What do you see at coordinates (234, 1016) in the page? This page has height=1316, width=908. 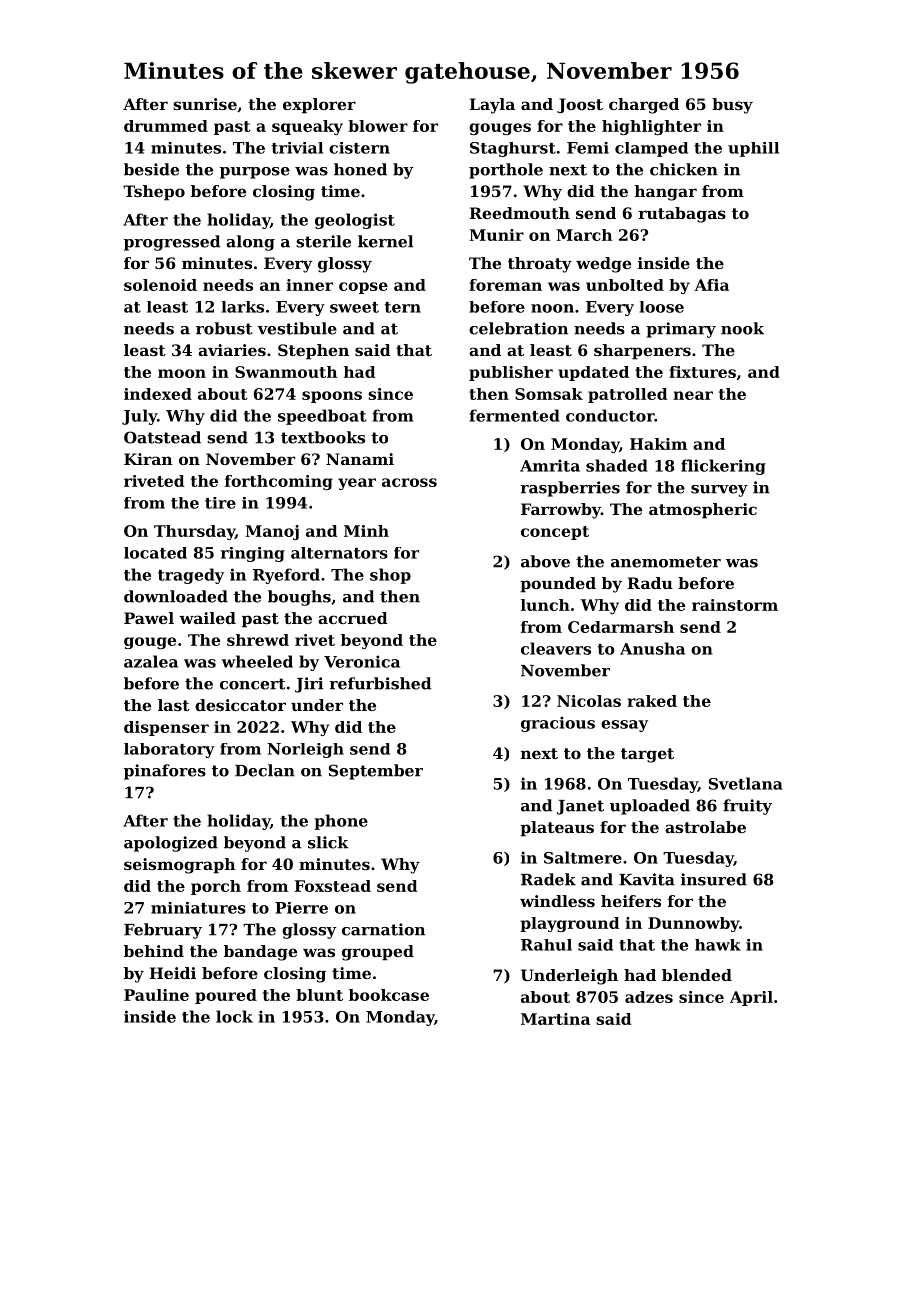 I see `lock` at bounding box center [234, 1016].
